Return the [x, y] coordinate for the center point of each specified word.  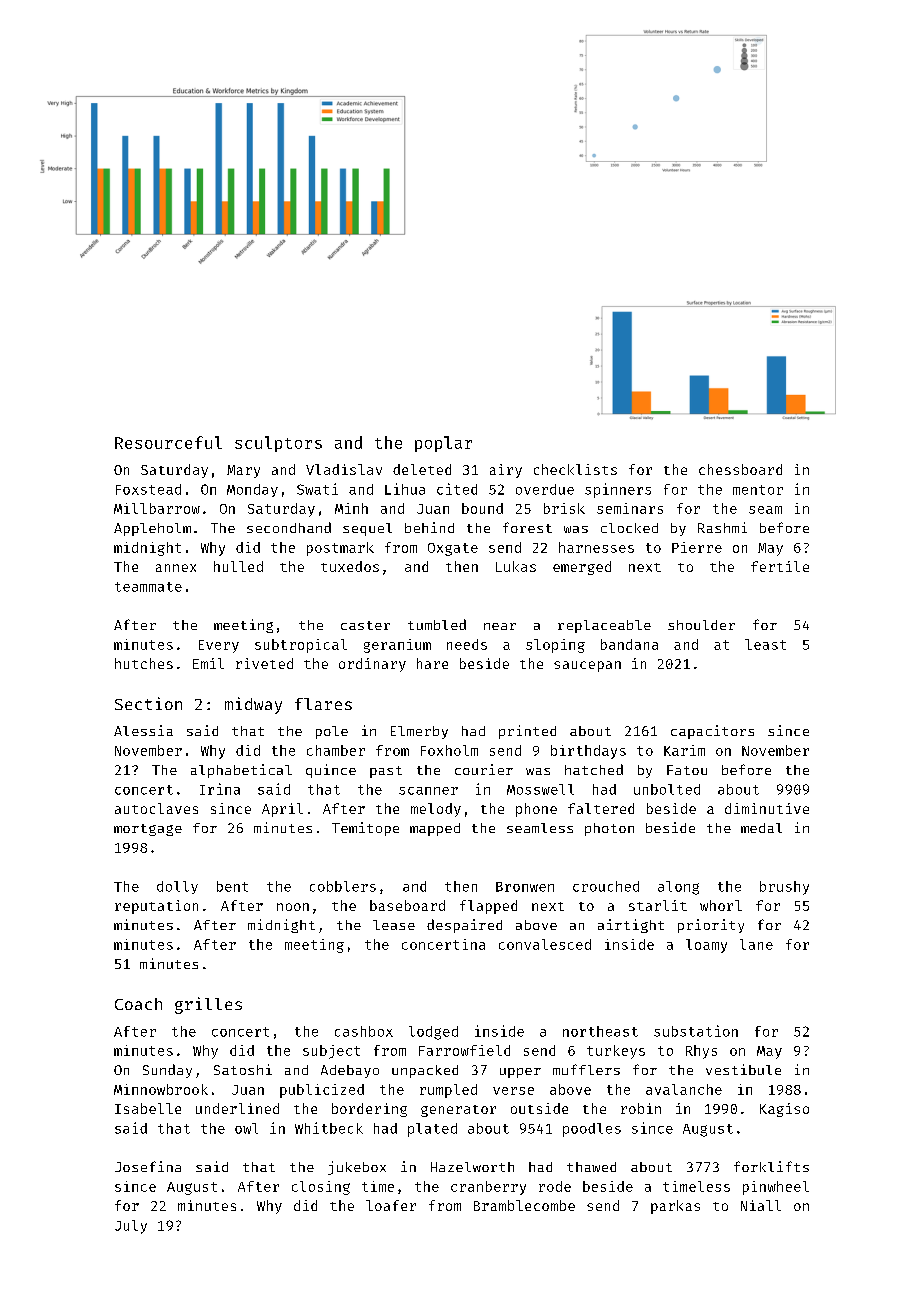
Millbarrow [157, 508]
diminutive [767, 808]
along [678, 888]
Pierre [697, 547]
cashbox [364, 1031]
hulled [238, 566]
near [500, 626]
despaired [464, 926]
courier [484, 769]
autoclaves [156, 808]
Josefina [148, 1166]
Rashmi [722, 527]
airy [506, 471]
